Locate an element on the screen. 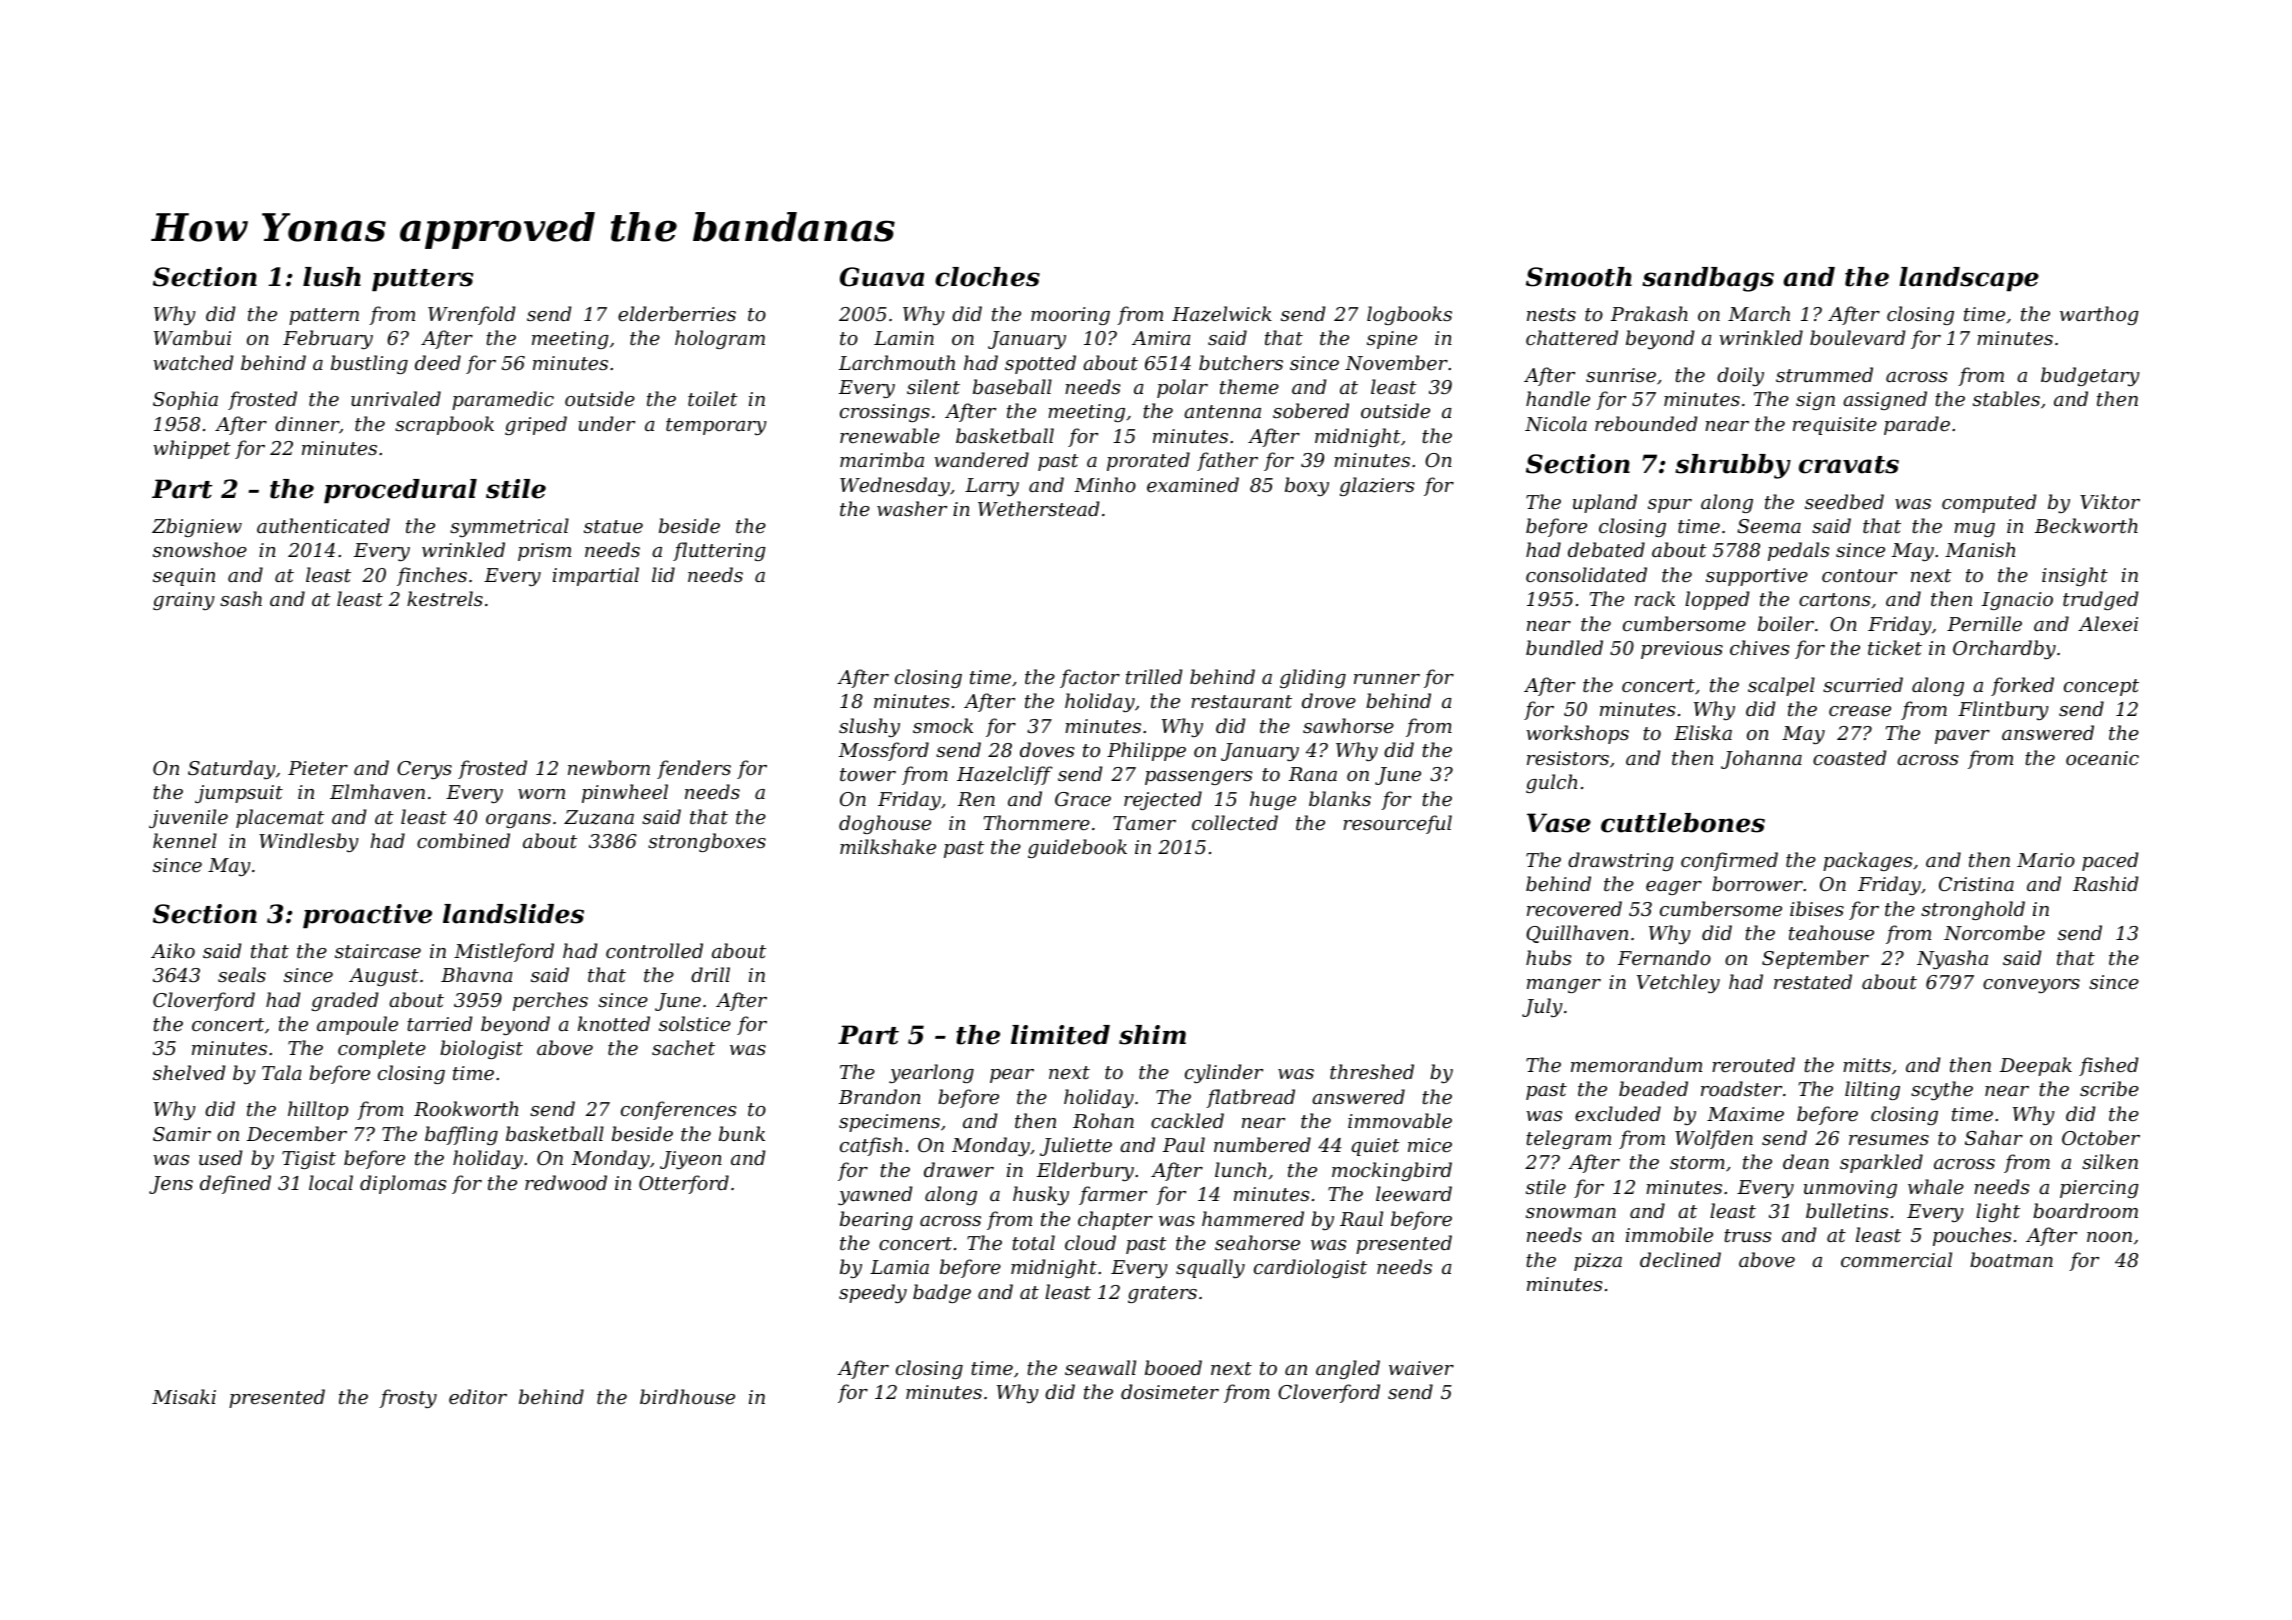  Hazelcliff is located at coordinates (1005, 775).
